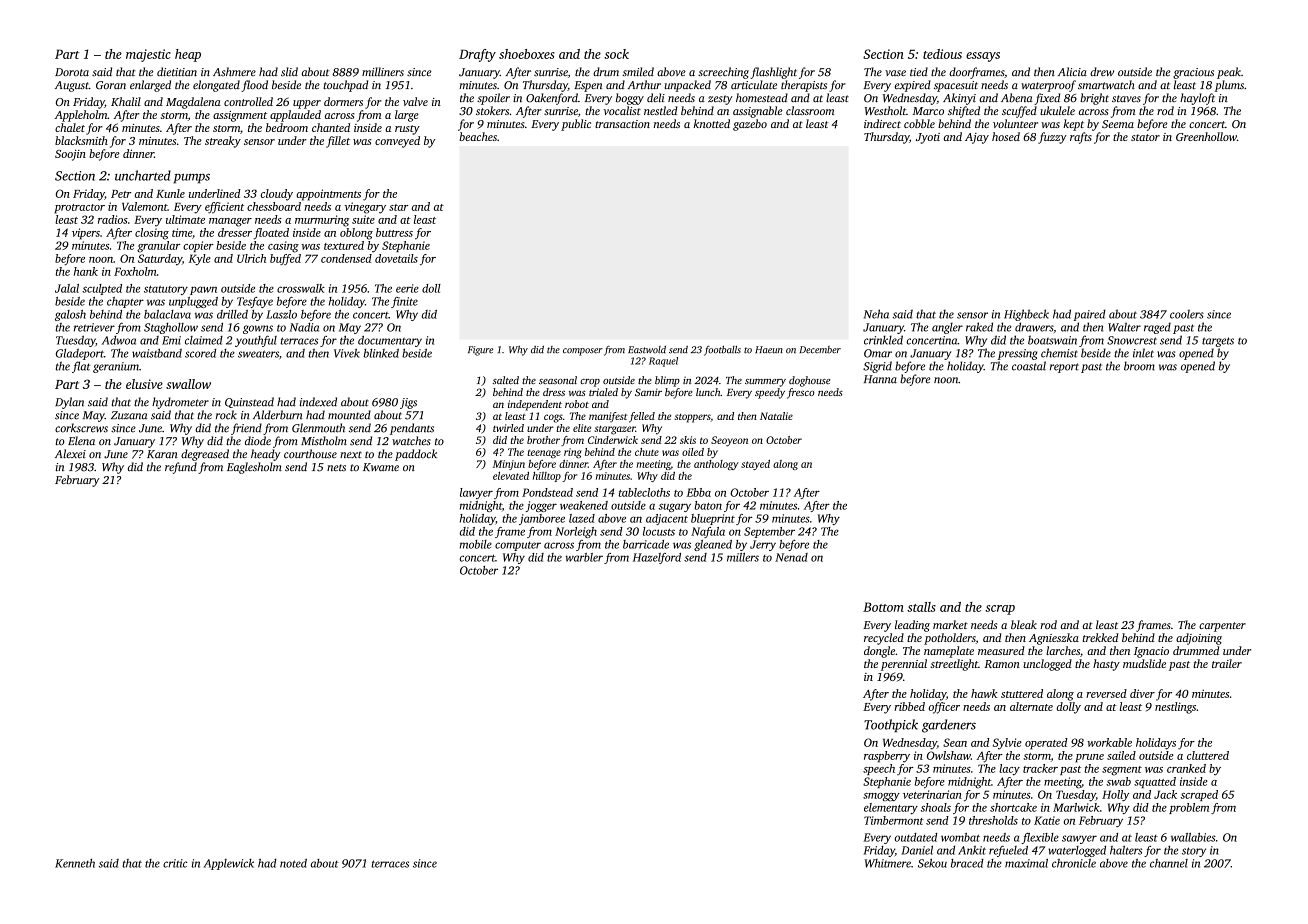 The width and height of the image is (1308, 924). I want to click on Kenneth, so click(75, 863).
